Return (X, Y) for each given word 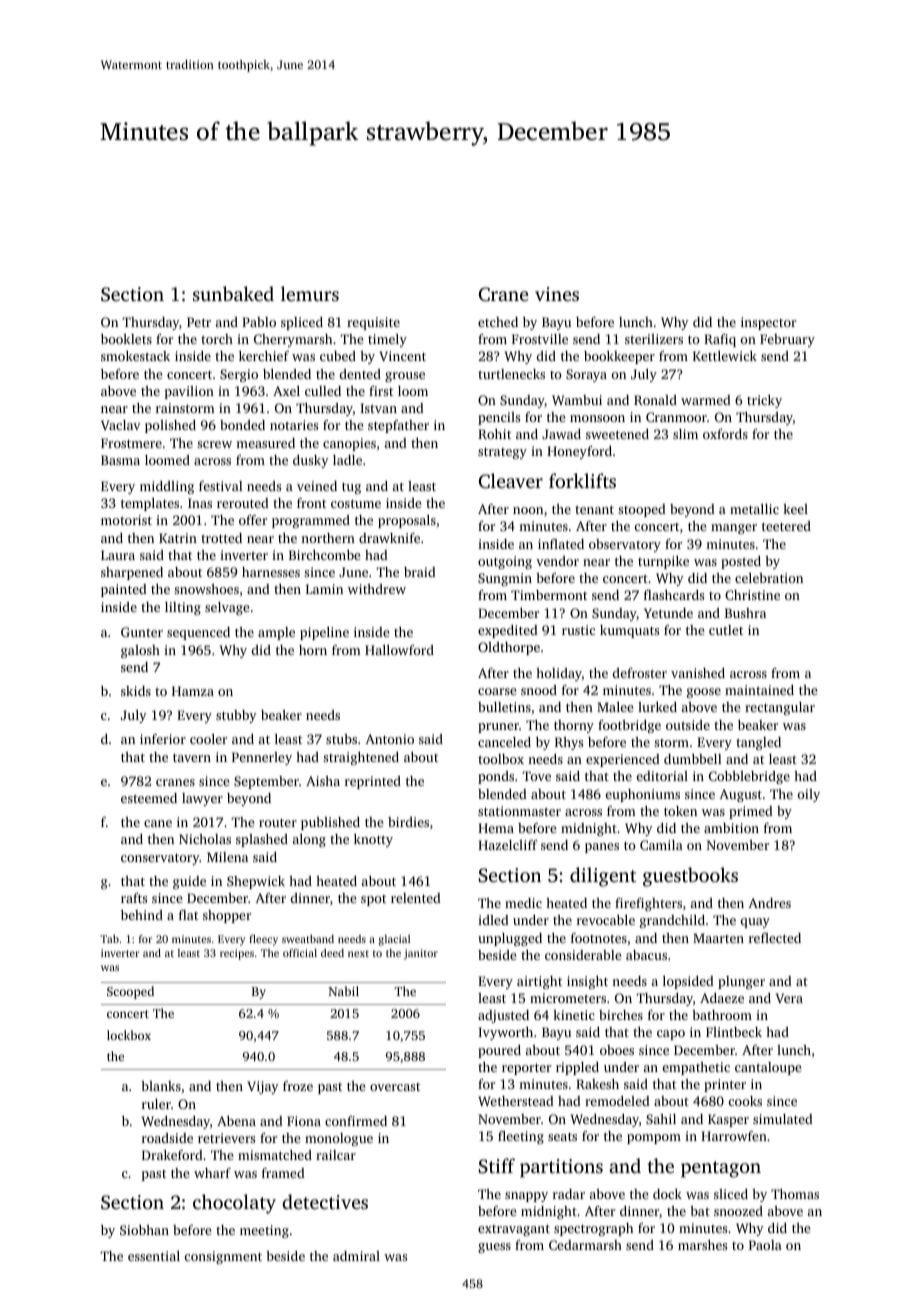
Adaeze (722, 998)
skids (136, 691)
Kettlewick (725, 356)
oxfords (725, 434)
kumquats (629, 631)
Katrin (178, 538)
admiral (356, 1256)
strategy (502, 453)
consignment (223, 1257)
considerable (583, 955)
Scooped (130, 992)
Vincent (402, 356)
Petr (199, 322)
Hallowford (399, 650)
